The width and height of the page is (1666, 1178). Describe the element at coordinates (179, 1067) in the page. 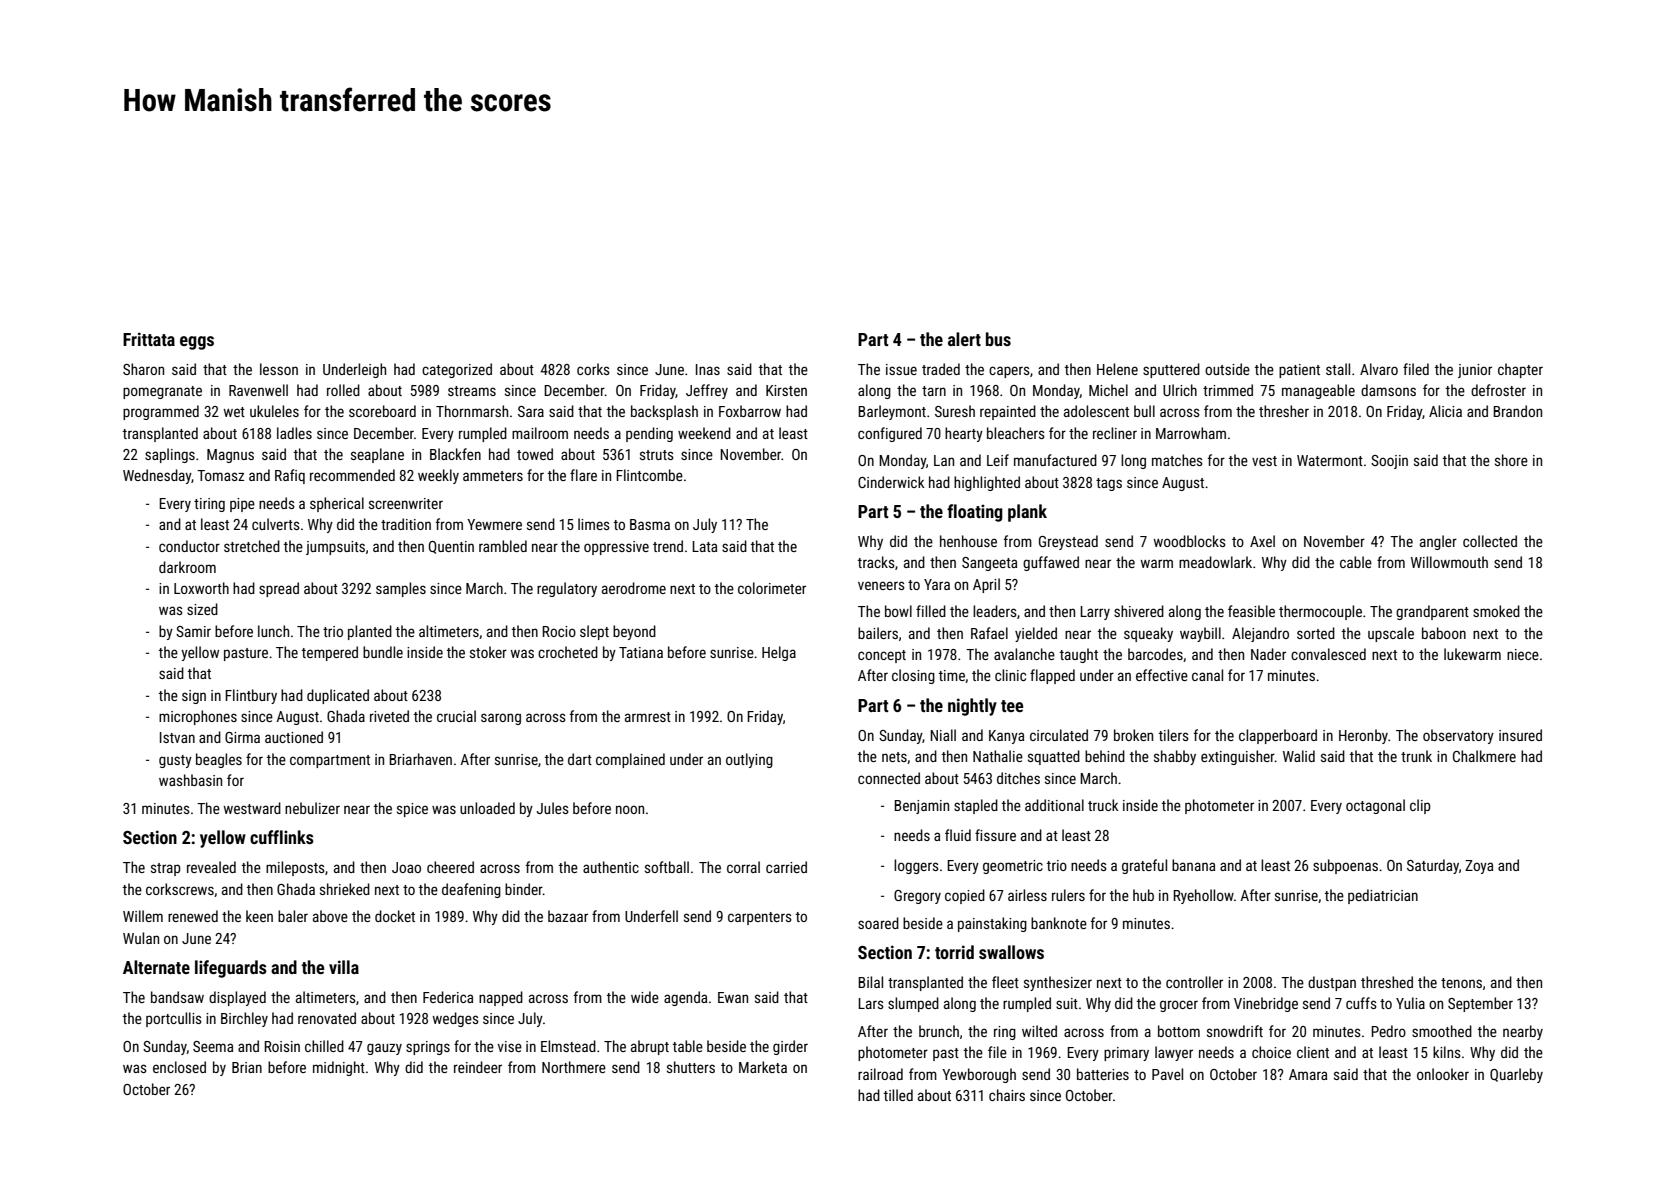

I see `enclosed` at that location.
